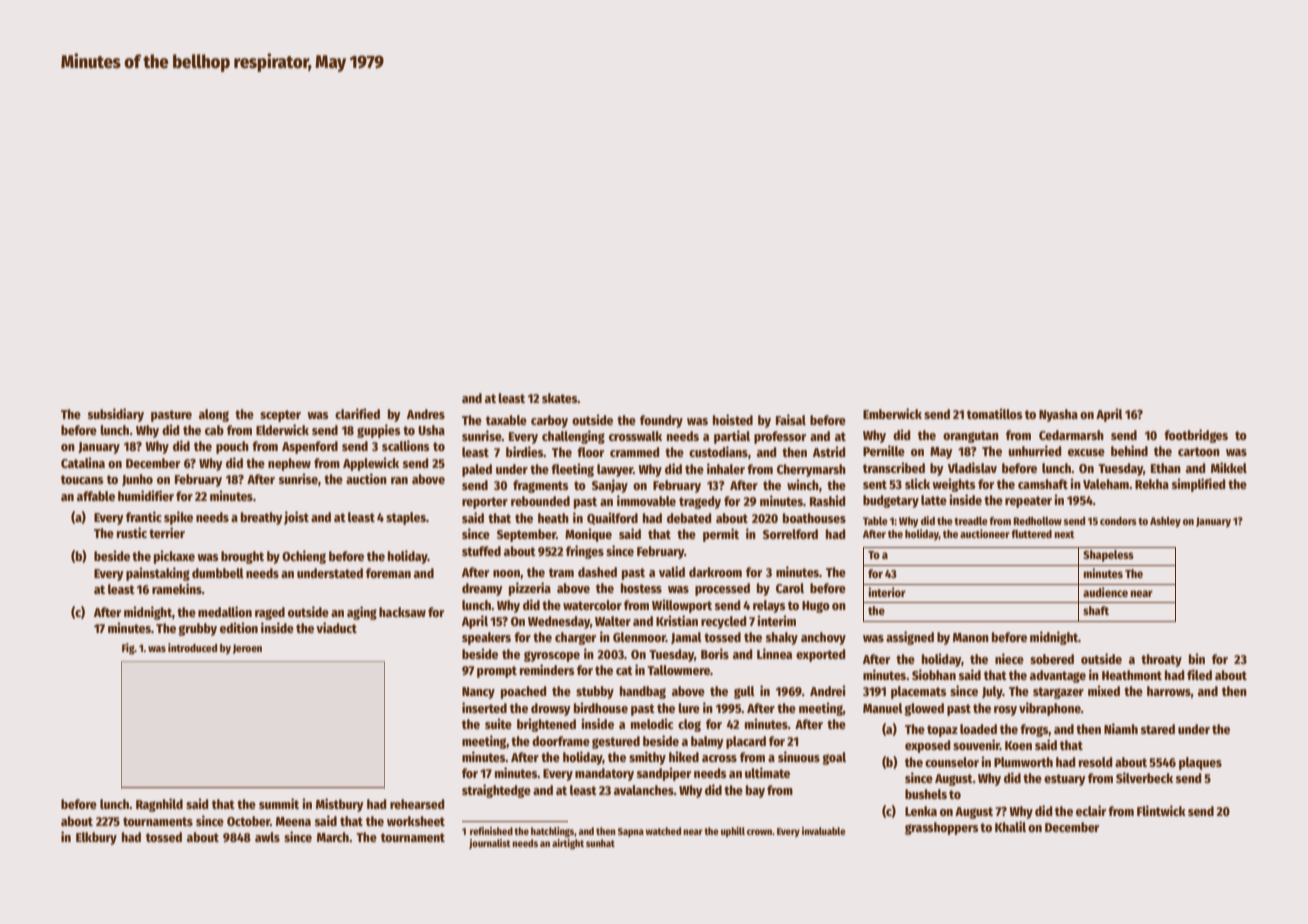 Image resolution: width=1308 pixels, height=924 pixels. I want to click on suite, so click(498, 723).
